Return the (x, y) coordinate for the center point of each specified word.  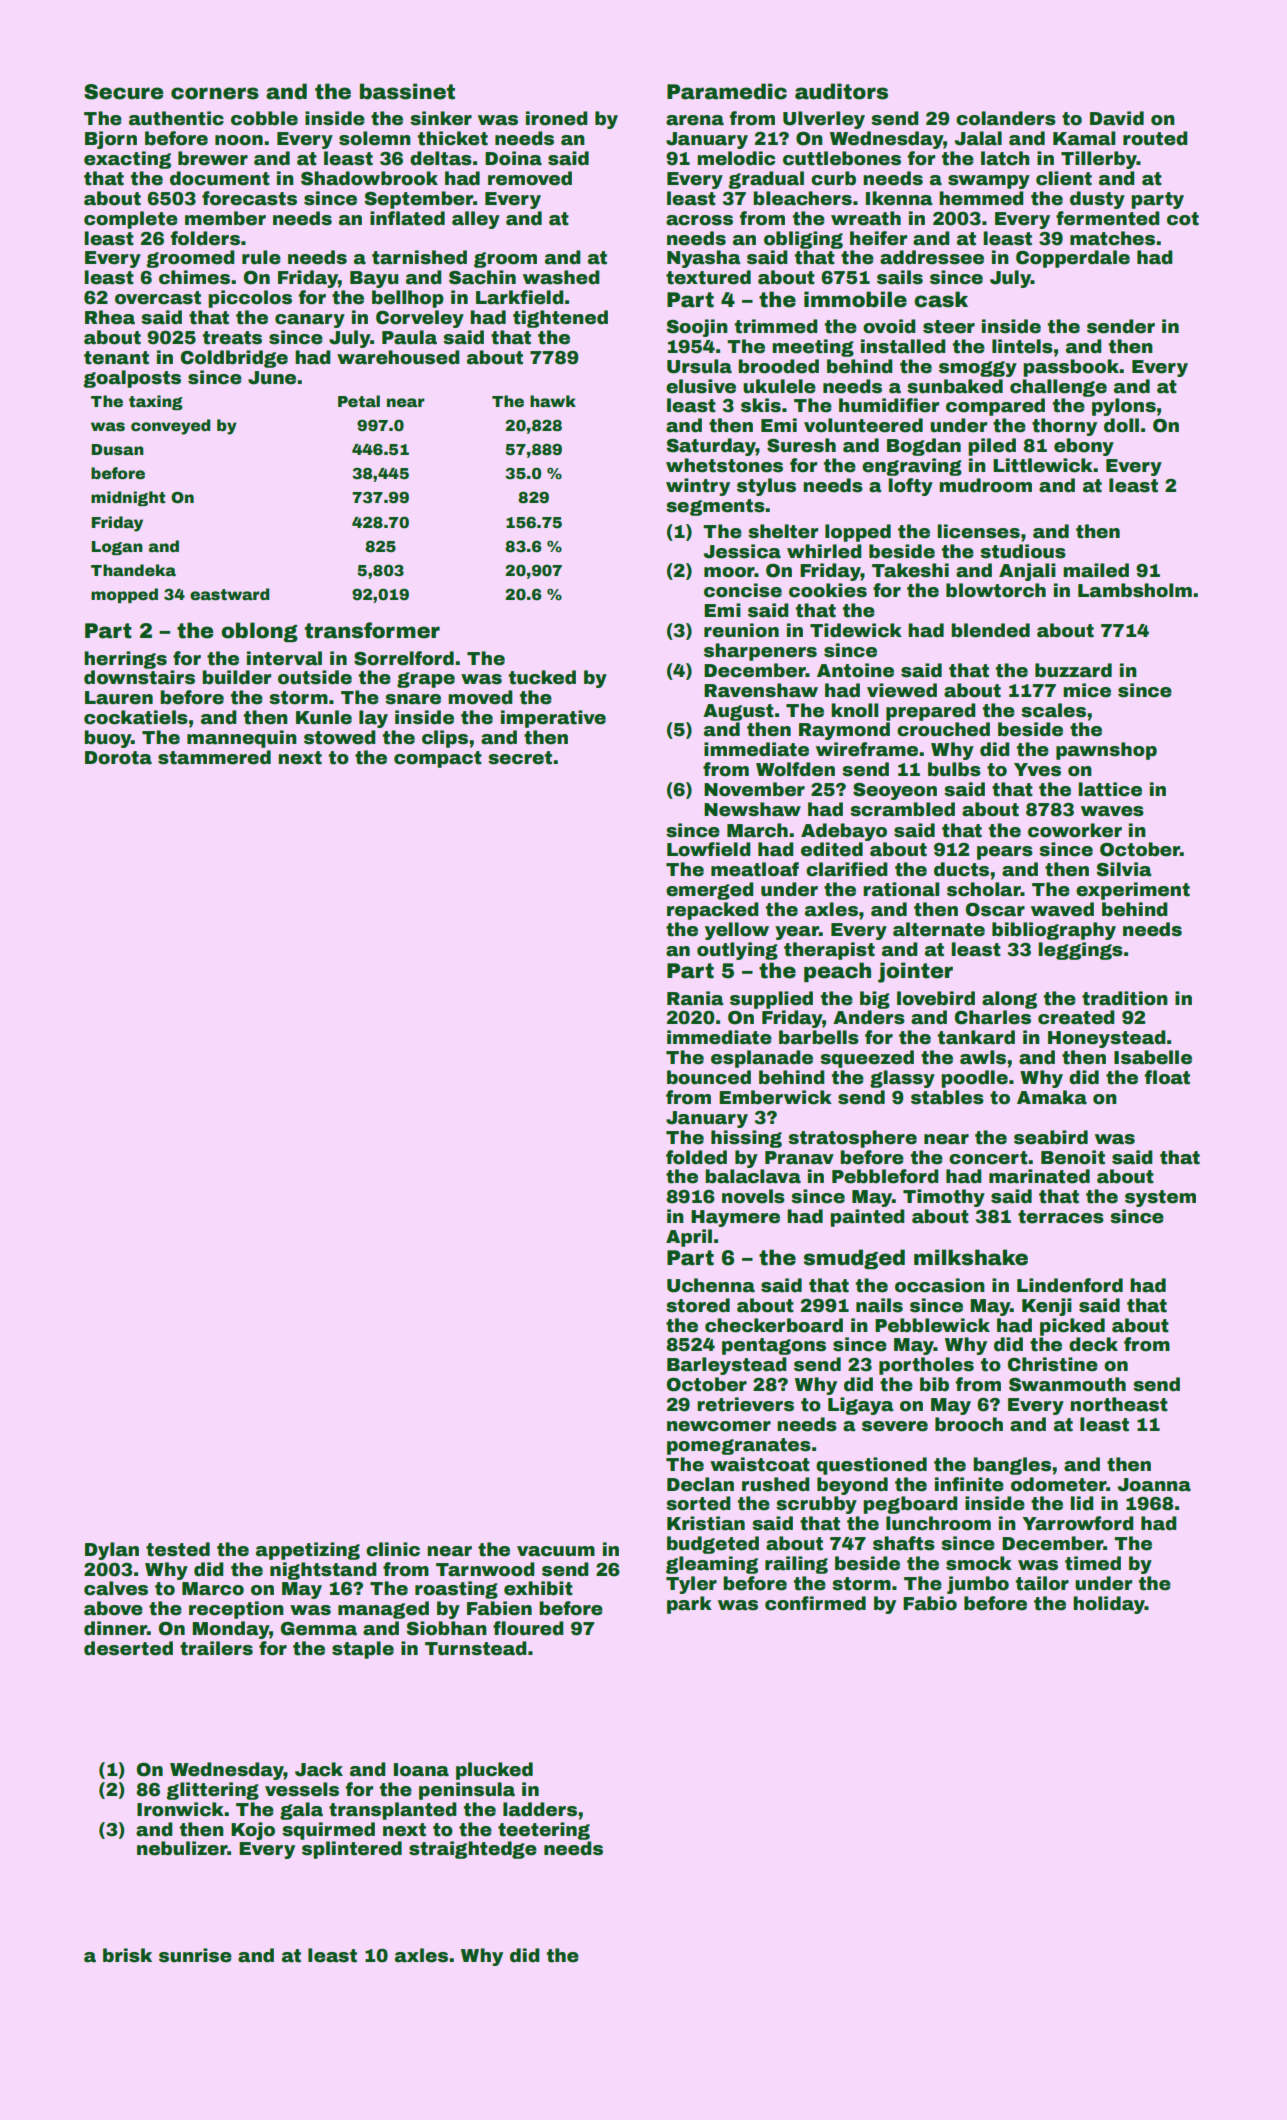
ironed (557, 118)
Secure (124, 92)
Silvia (1124, 869)
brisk (127, 1955)
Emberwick (775, 1097)
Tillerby (1099, 160)
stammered (214, 757)
